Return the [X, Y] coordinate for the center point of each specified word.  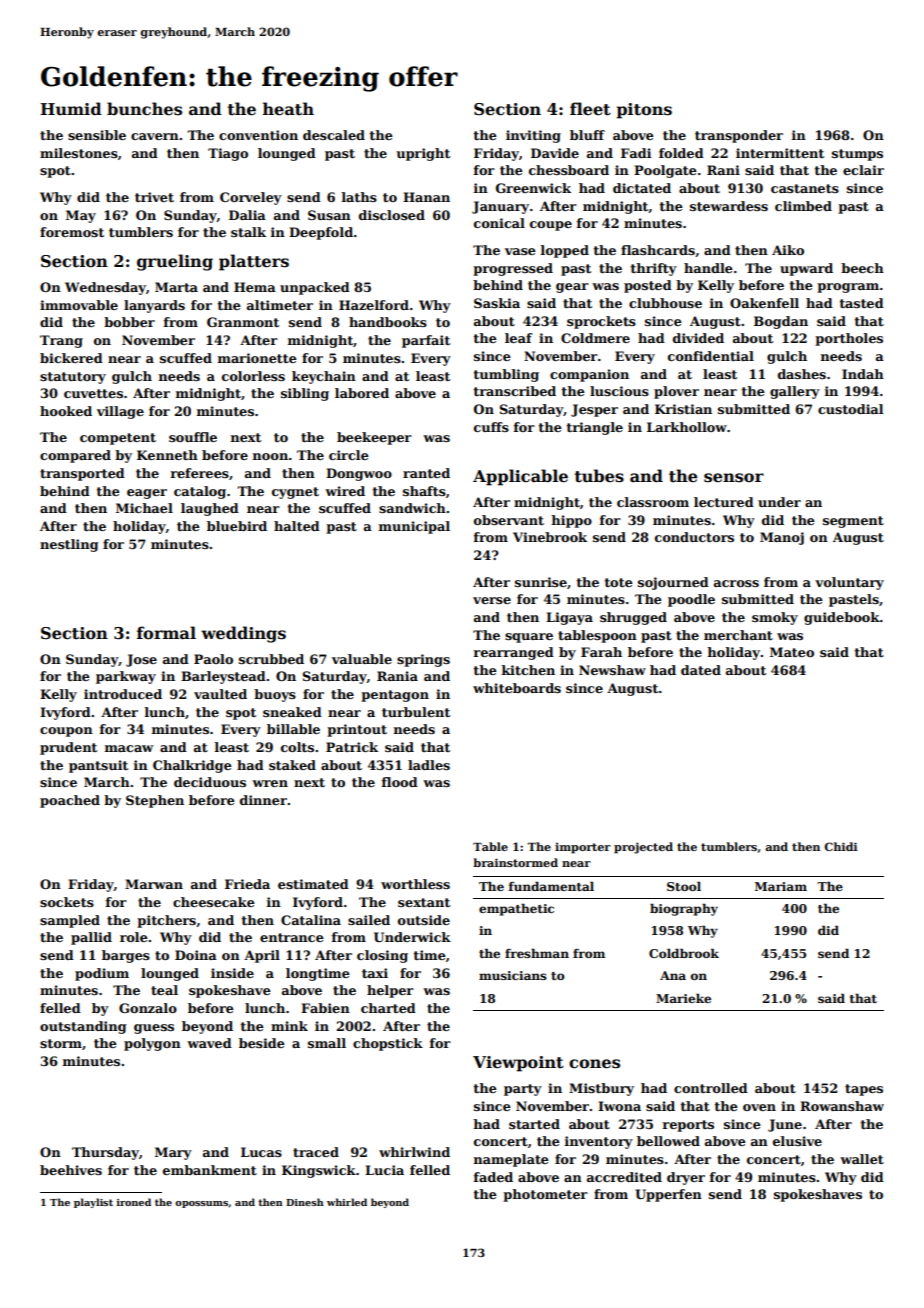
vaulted [220, 694]
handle [708, 268]
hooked [66, 411]
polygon [152, 1044]
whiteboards [517, 688]
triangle [595, 428]
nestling [69, 545]
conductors [694, 537]
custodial [850, 409]
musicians [513, 975]
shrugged [633, 618]
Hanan [426, 197]
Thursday [105, 1153]
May [81, 216]
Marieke [683, 998]
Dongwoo [359, 474]
